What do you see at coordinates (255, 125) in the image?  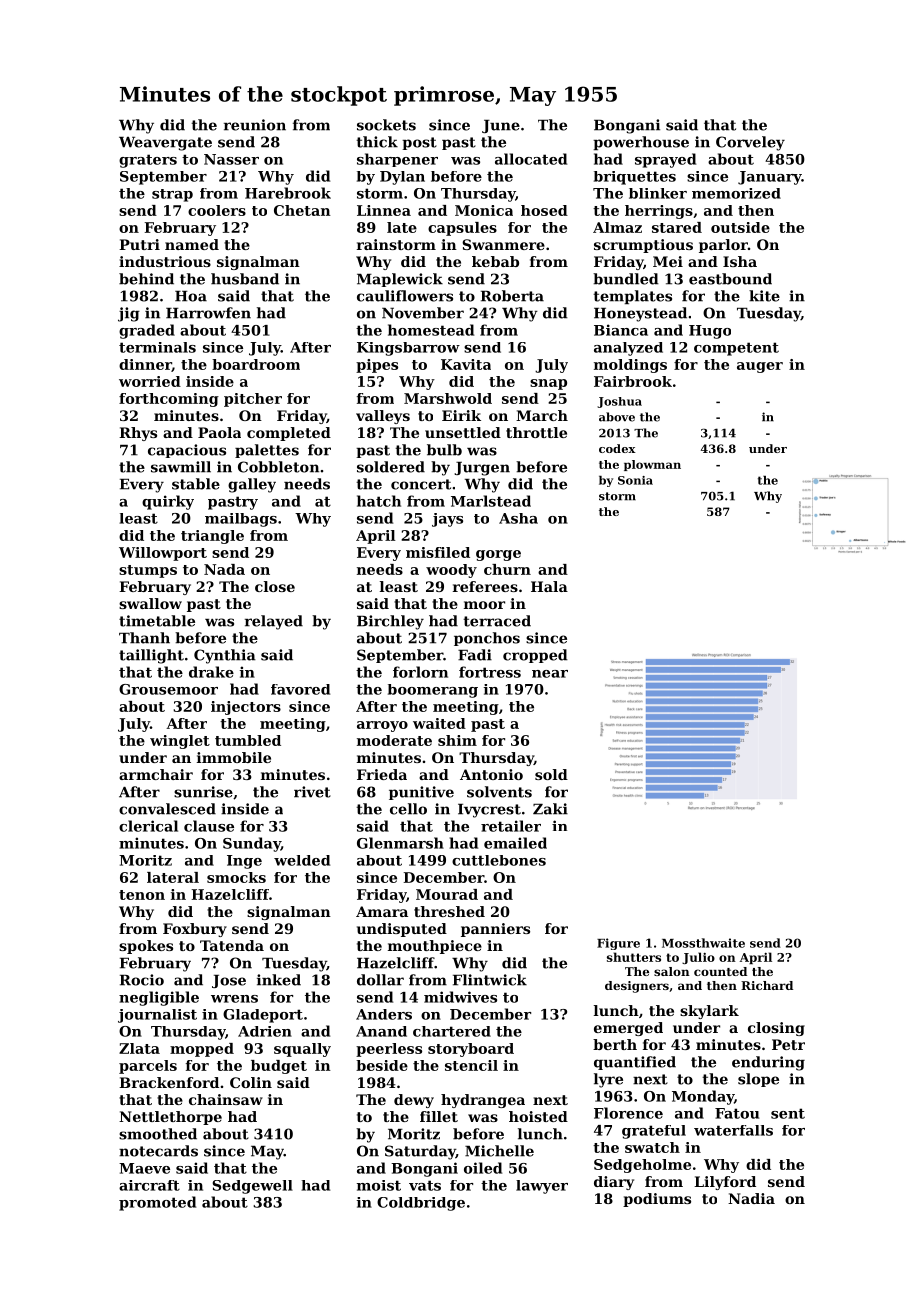 I see `reunion` at bounding box center [255, 125].
